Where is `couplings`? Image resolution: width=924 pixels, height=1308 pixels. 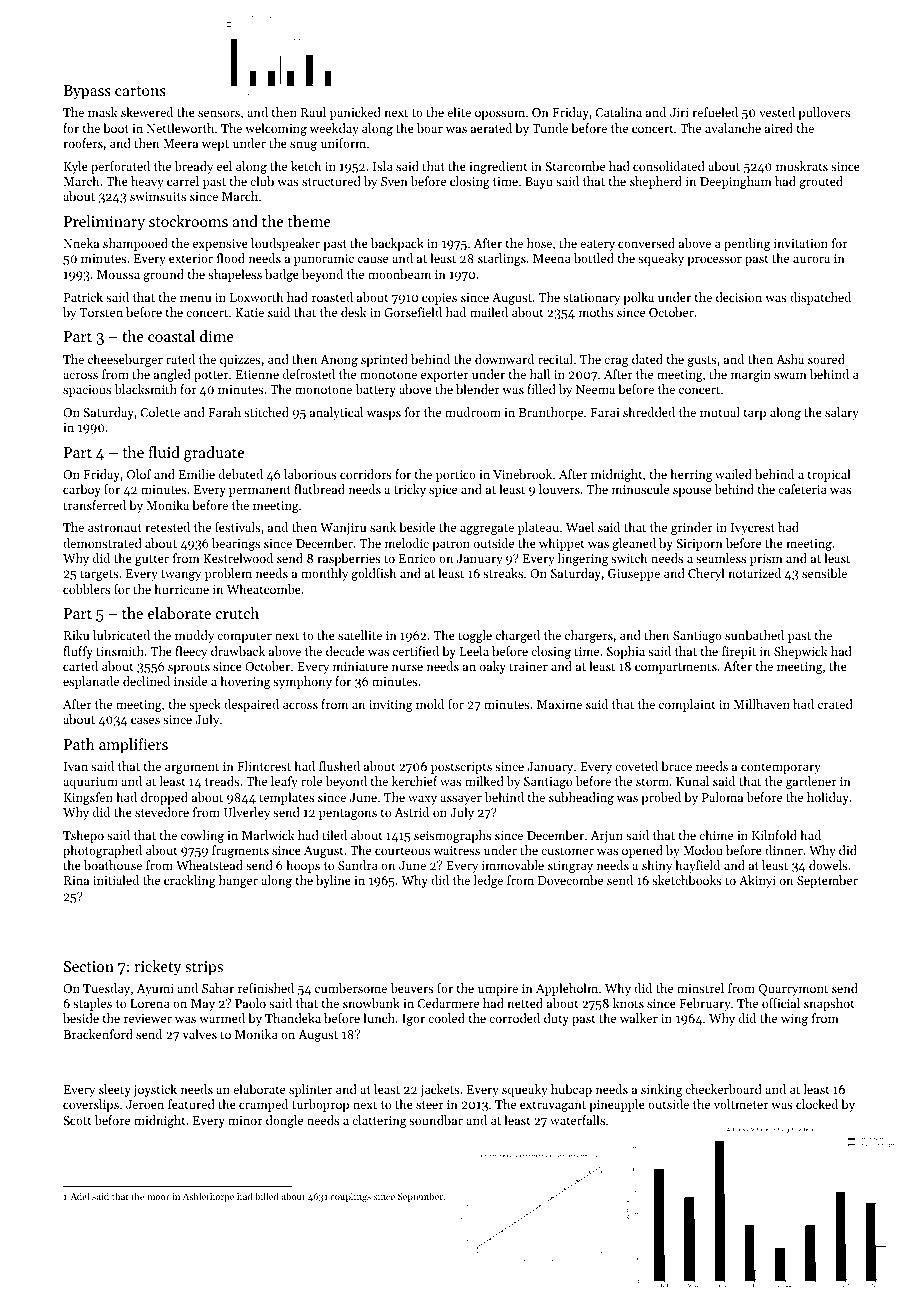
couplings is located at coordinates (350, 1197).
